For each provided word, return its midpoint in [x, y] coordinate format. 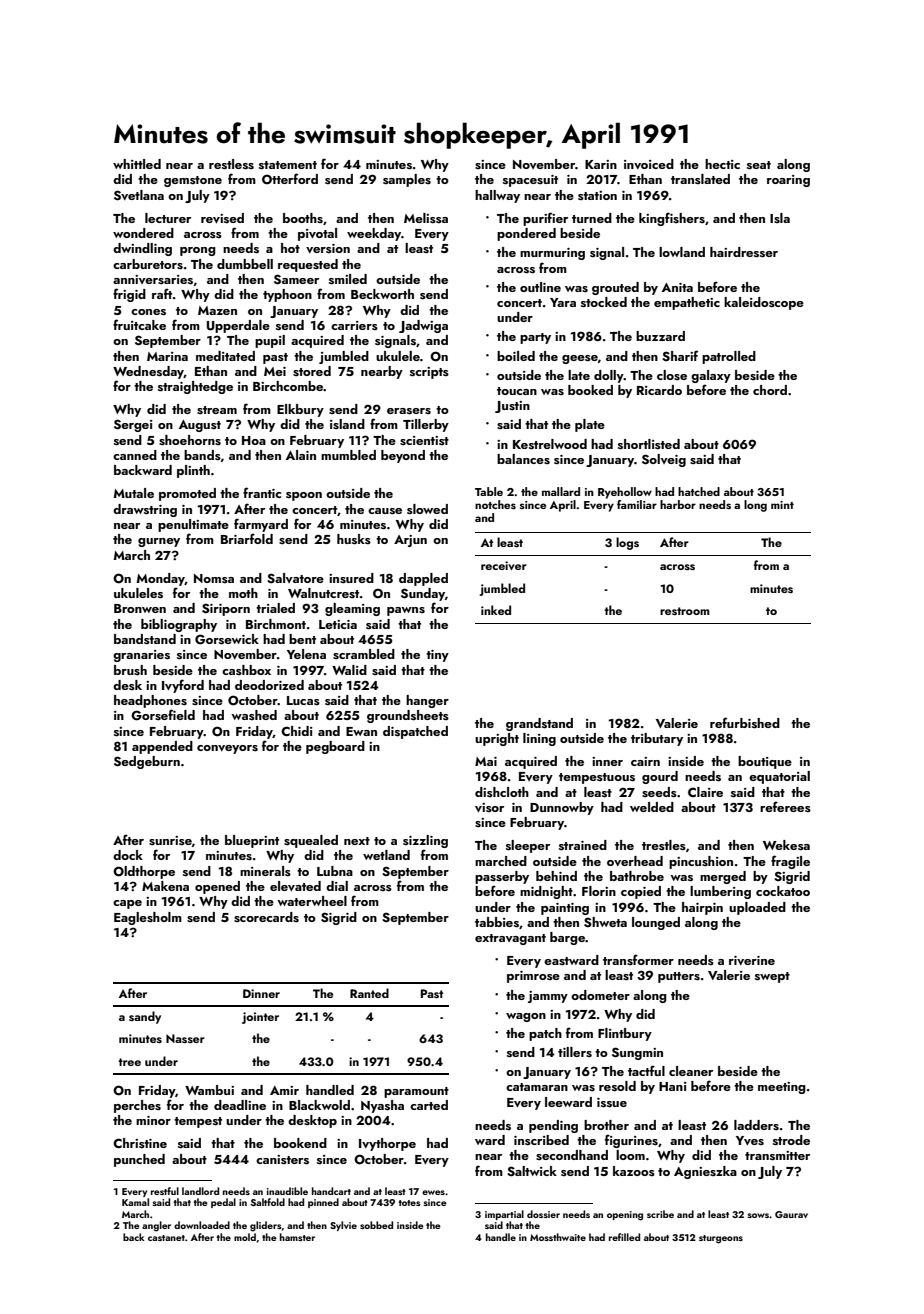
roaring [788, 181]
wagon [526, 1017]
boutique [765, 762]
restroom [685, 611]
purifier [545, 219]
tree [129, 1062]
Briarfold [247, 538]
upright [497, 739]
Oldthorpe [144, 872]
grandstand [539, 724]
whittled [137, 164]
